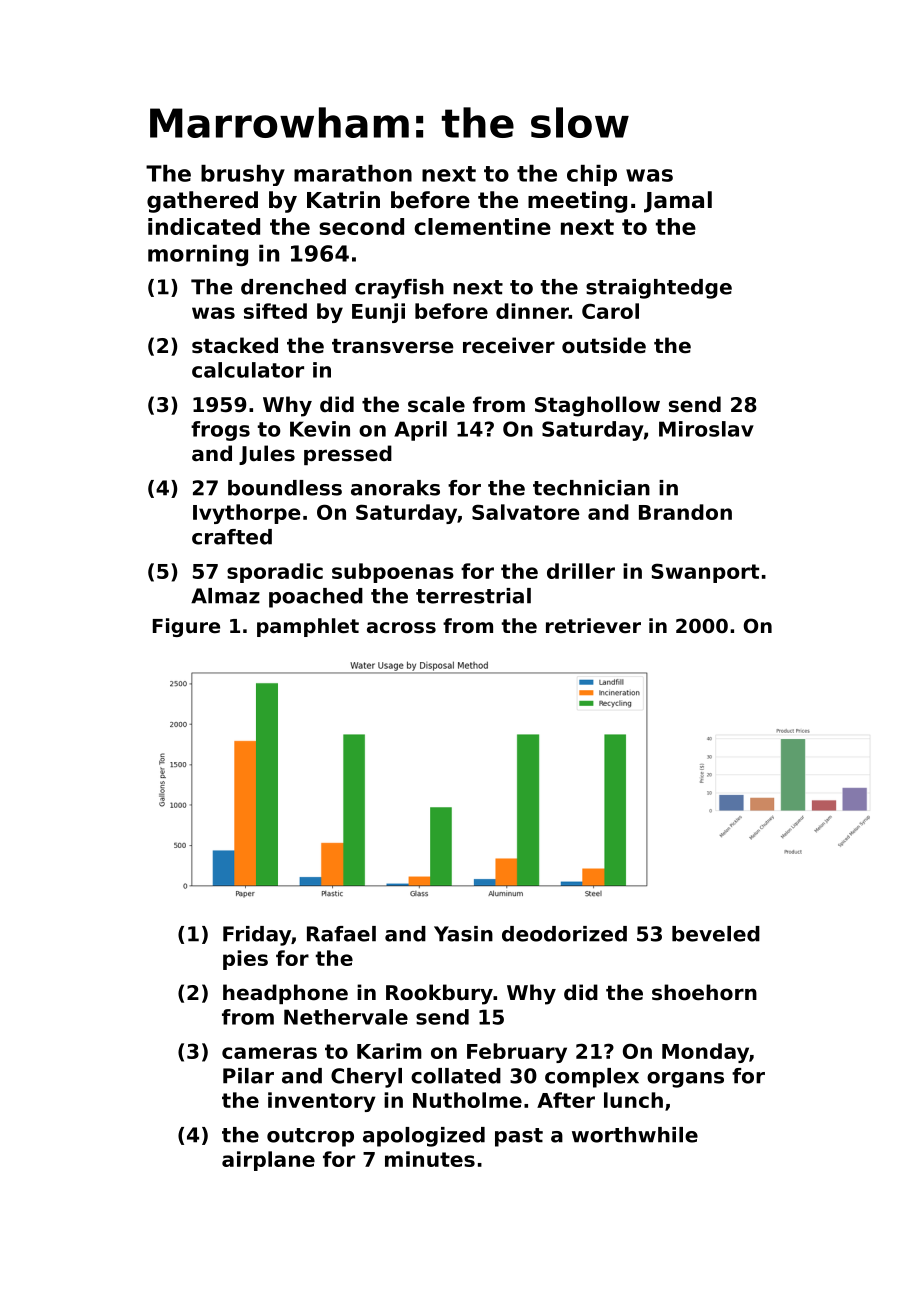 This document has width=924, height=1311. What do you see at coordinates (186, 627) in the document?
I see `Figure` at bounding box center [186, 627].
